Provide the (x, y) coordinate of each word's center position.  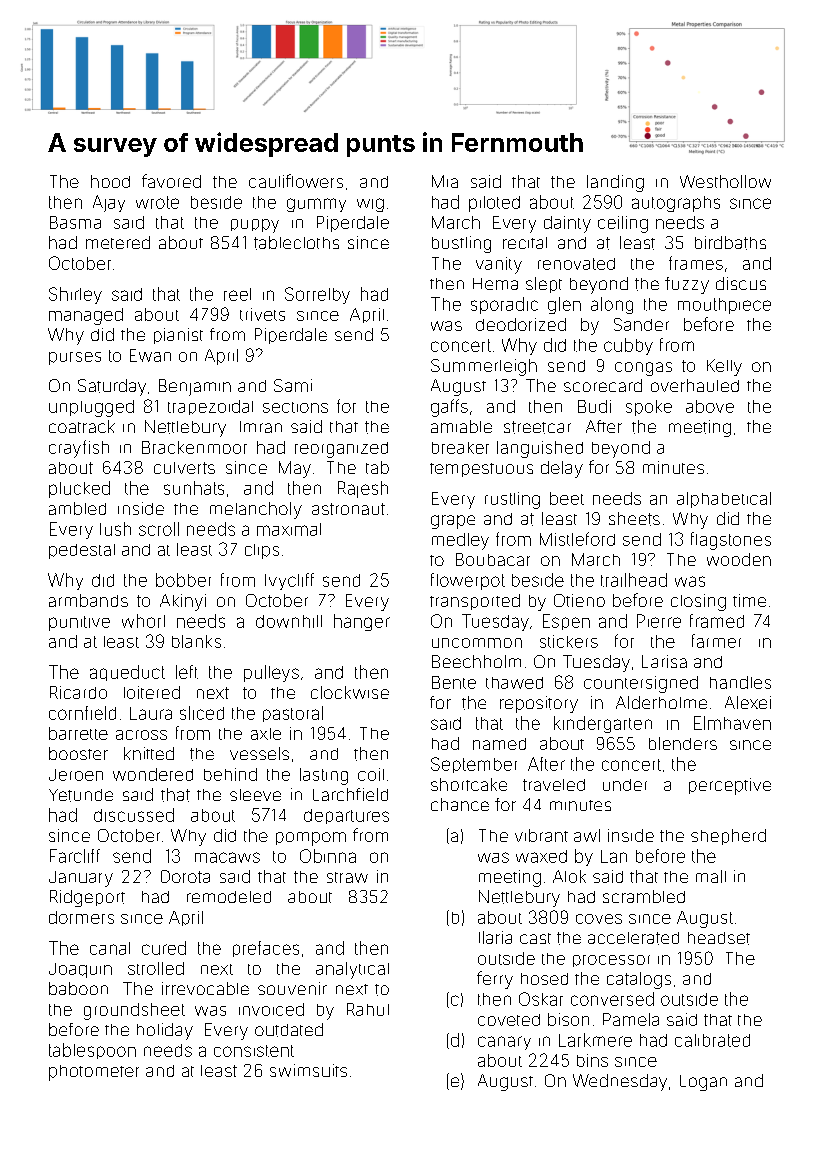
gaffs (449, 408)
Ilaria (495, 937)
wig (370, 205)
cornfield (82, 713)
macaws (227, 857)
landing (615, 183)
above (710, 406)
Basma (75, 222)
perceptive (730, 786)
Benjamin (195, 387)
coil (371, 774)
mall (711, 876)
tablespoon (92, 1051)
